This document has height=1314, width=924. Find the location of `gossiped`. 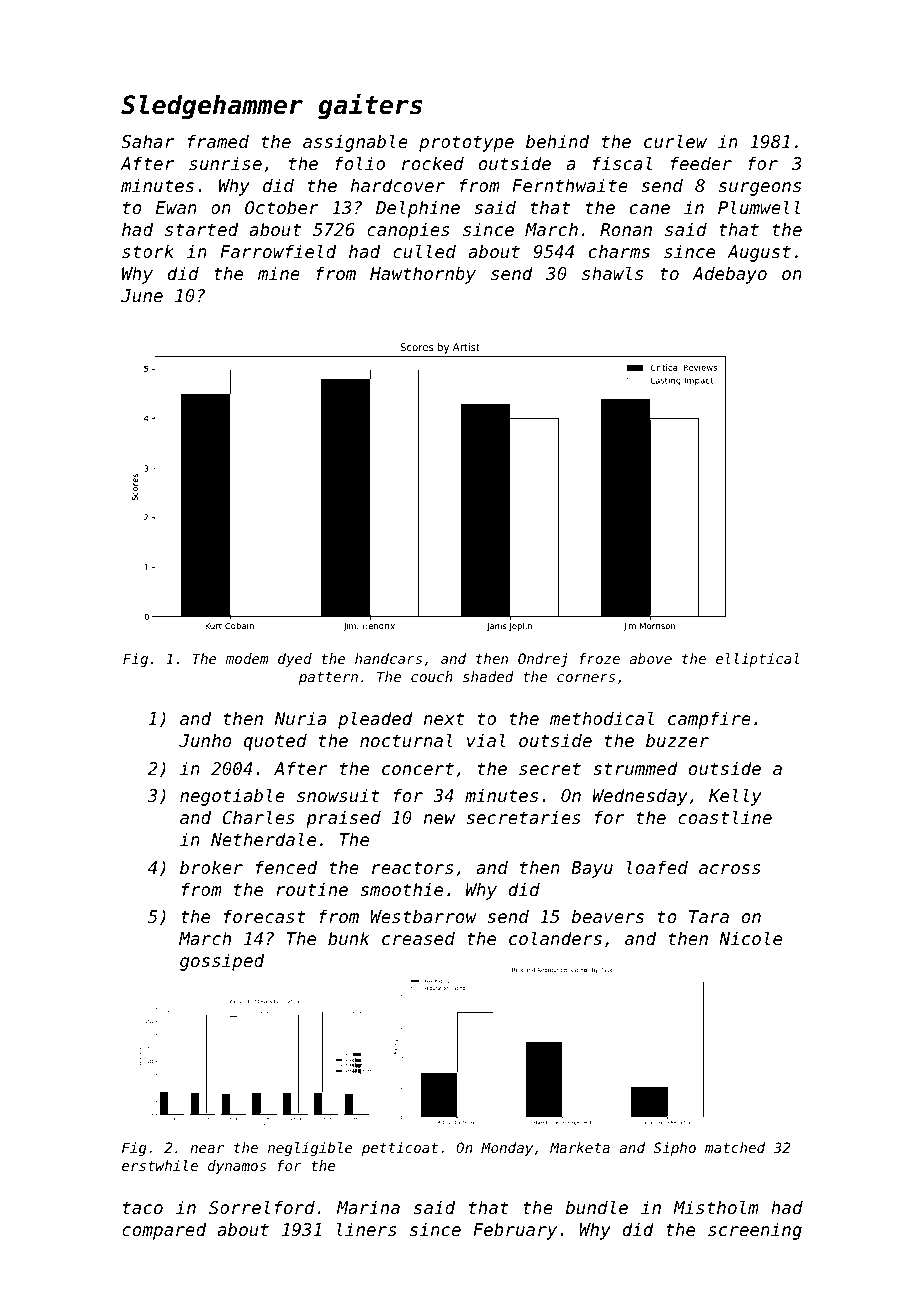

gossiped is located at coordinates (222, 962).
